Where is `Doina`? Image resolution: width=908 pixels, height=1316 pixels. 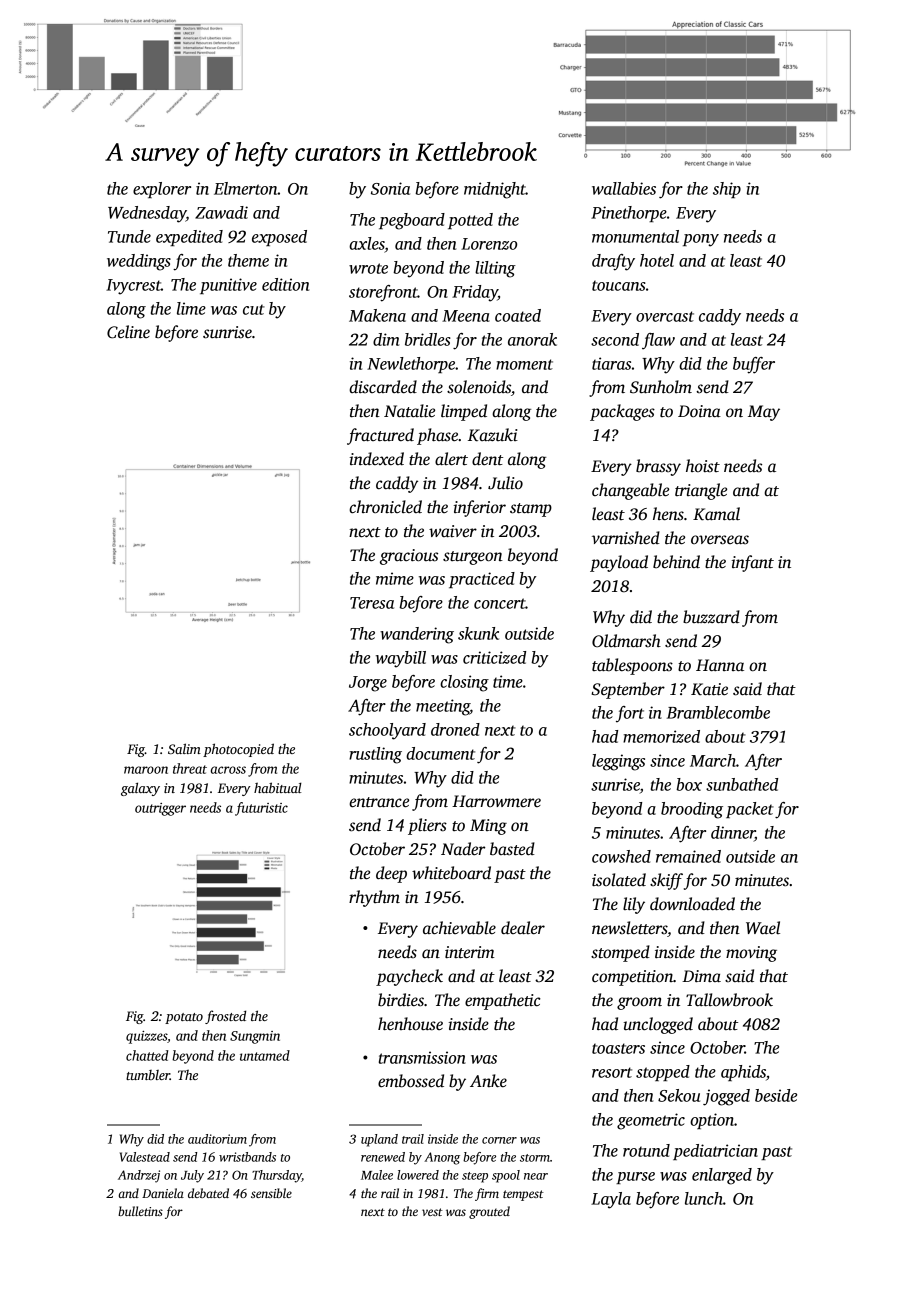
Doina is located at coordinates (699, 411).
